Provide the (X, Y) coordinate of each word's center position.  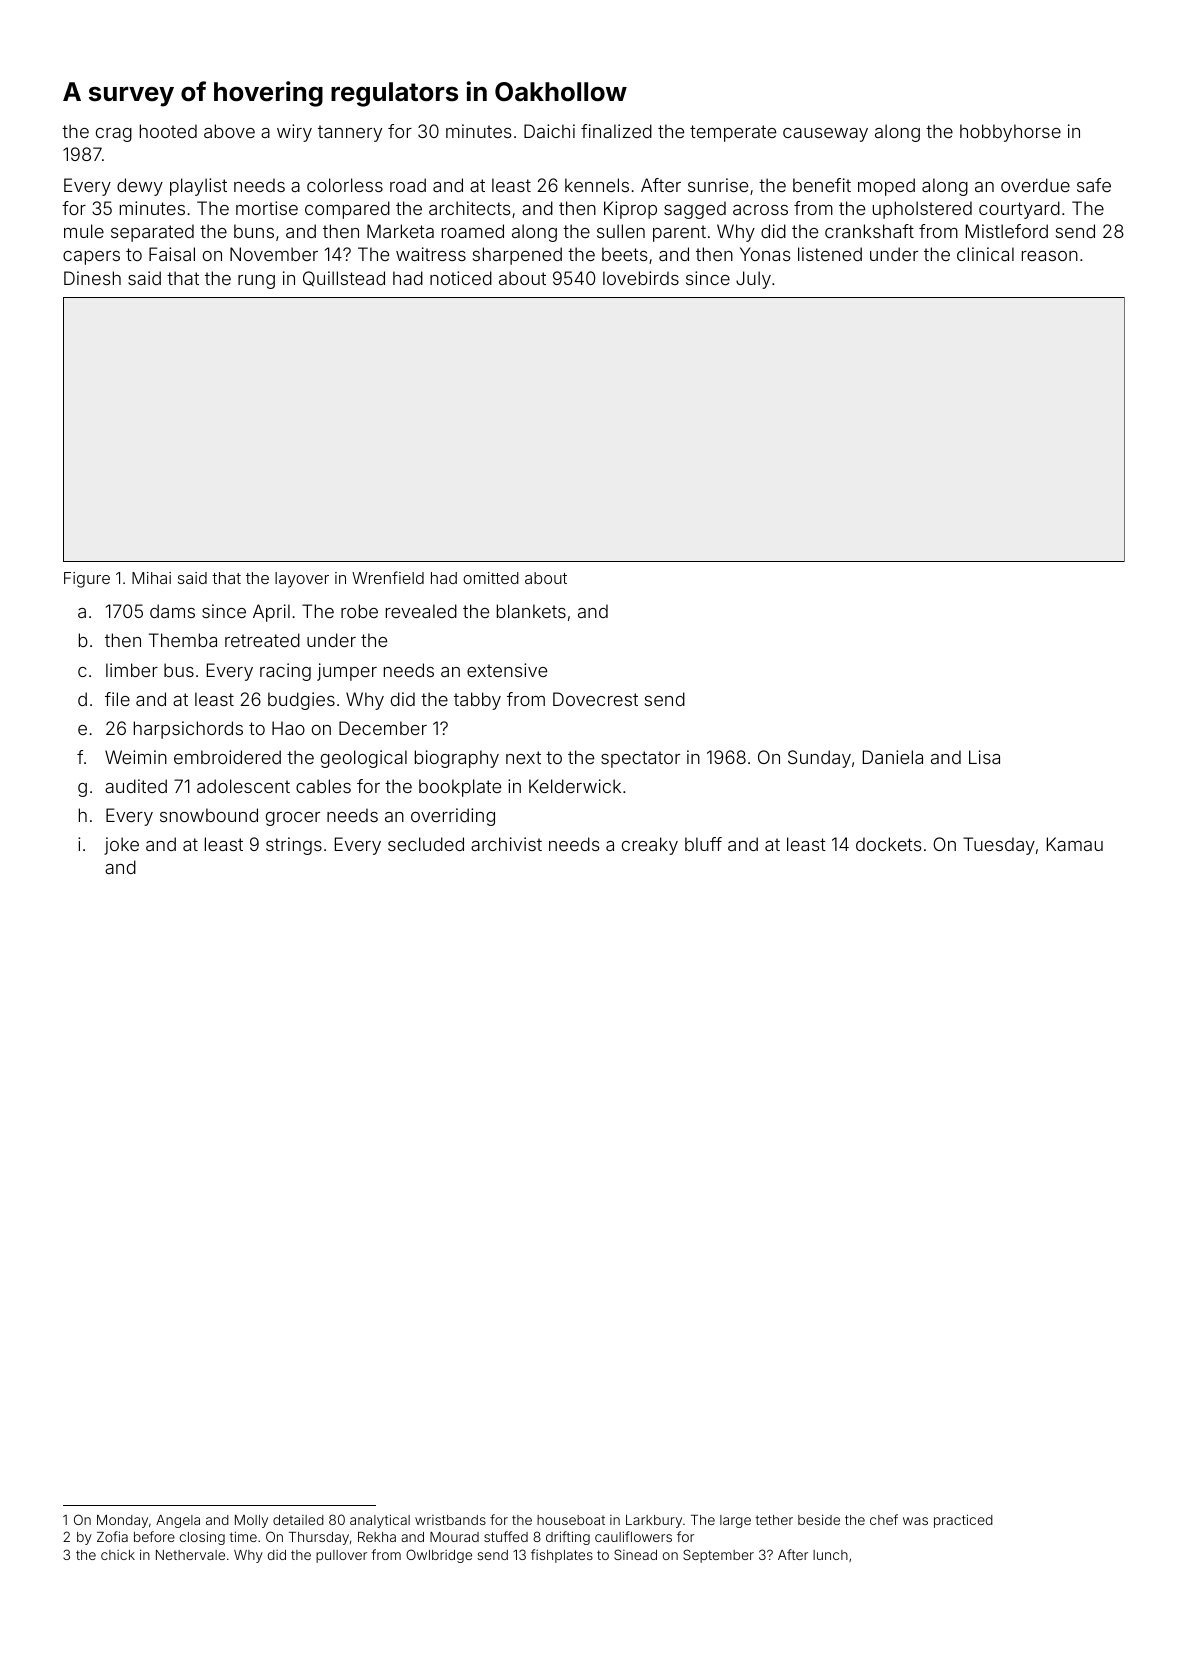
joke (121, 846)
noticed (461, 278)
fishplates (562, 1556)
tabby (477, 701)
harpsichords (188, 730)
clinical (985, 254)
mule (84, 231)
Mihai (151, 578)
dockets (888, 844)
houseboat (571, 1520)
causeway (825, 135)
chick (118, 1555)
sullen (621, 231)
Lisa (984, 757)
